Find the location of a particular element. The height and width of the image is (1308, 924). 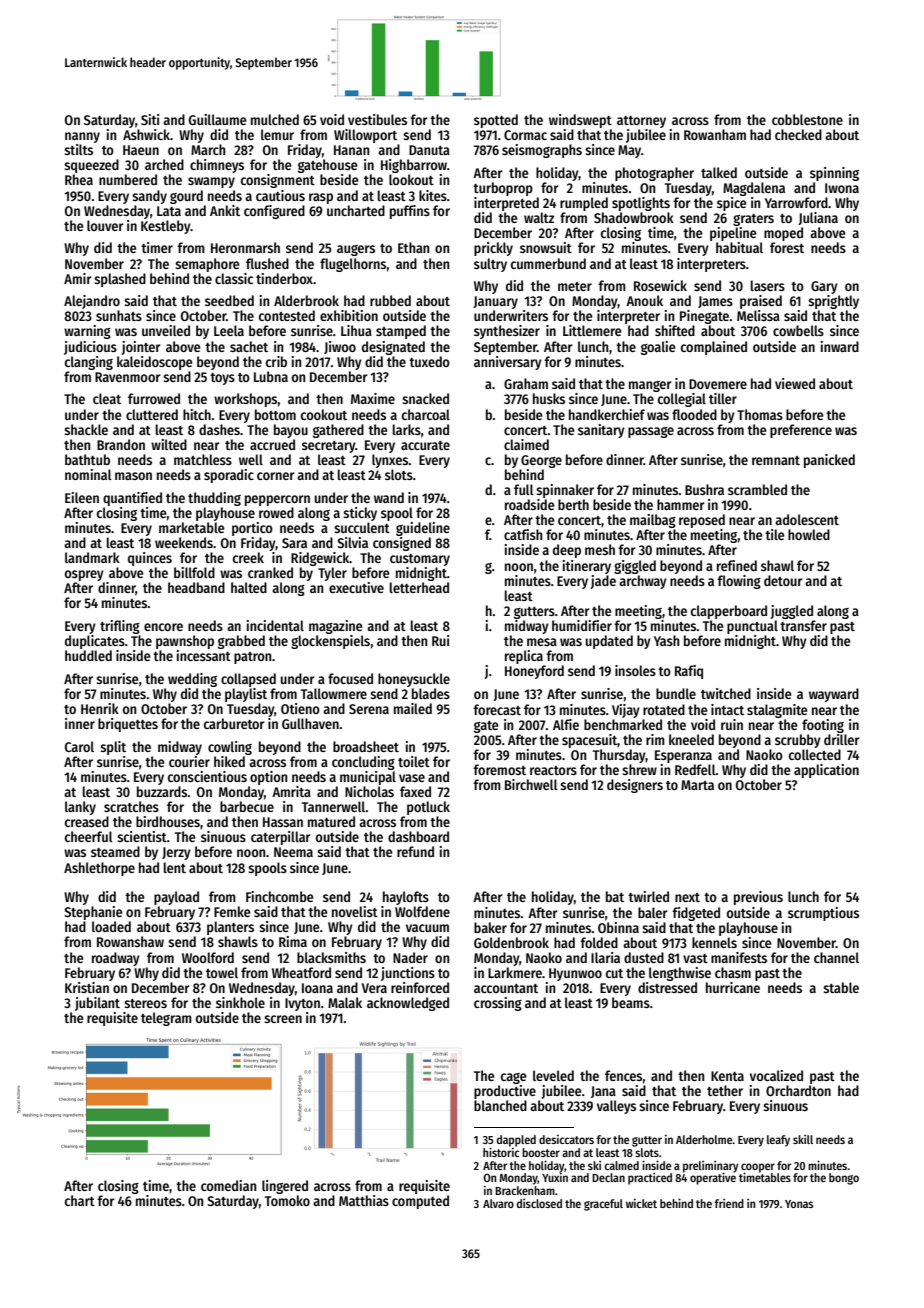

channel is located at coordinates (836, 957).
